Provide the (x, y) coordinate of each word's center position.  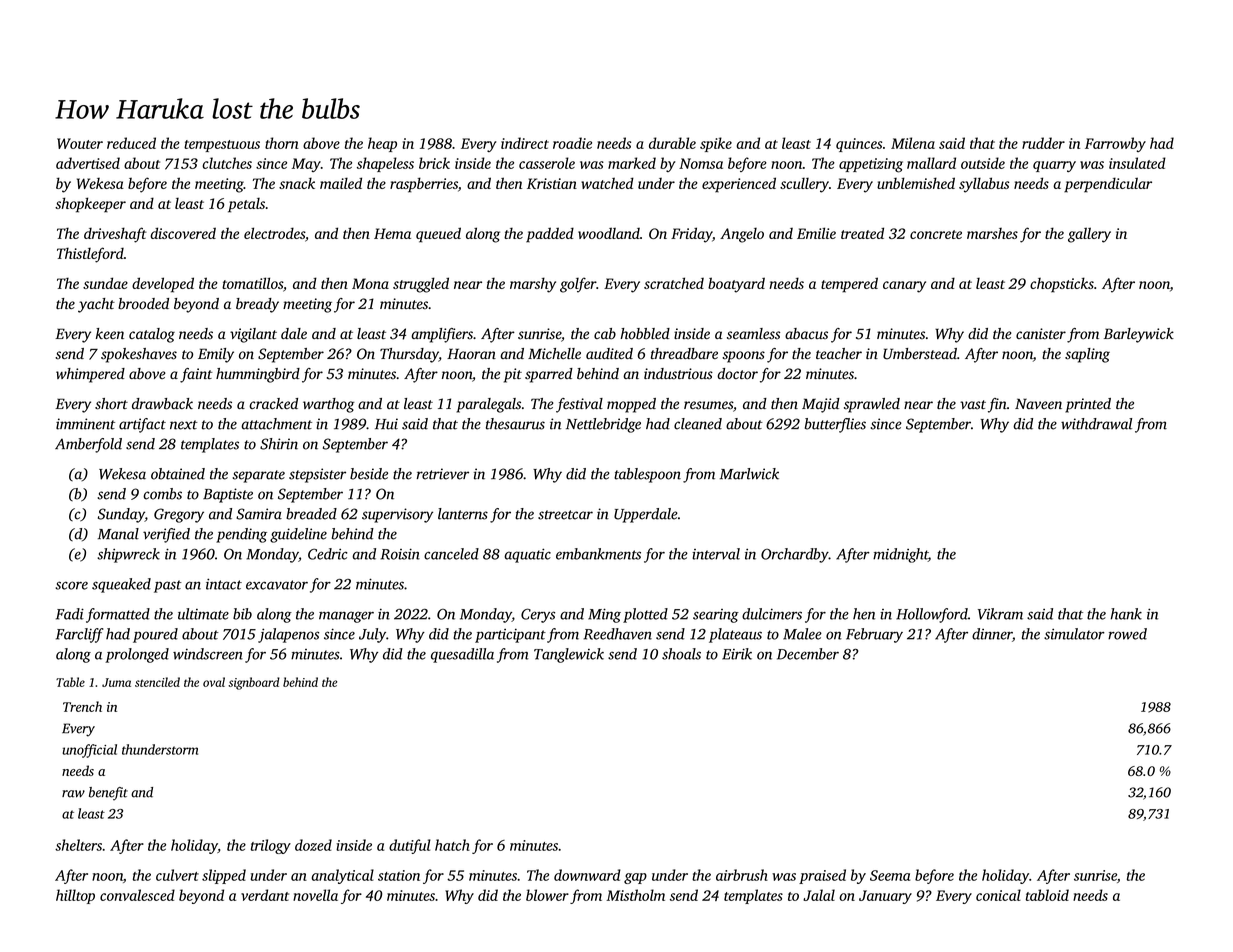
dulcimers (772, 614)
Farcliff (80, 635)
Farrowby (1115, 144)
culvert (177, 875)
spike (716, 144)
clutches (227, 163)
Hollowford (932, 615)
